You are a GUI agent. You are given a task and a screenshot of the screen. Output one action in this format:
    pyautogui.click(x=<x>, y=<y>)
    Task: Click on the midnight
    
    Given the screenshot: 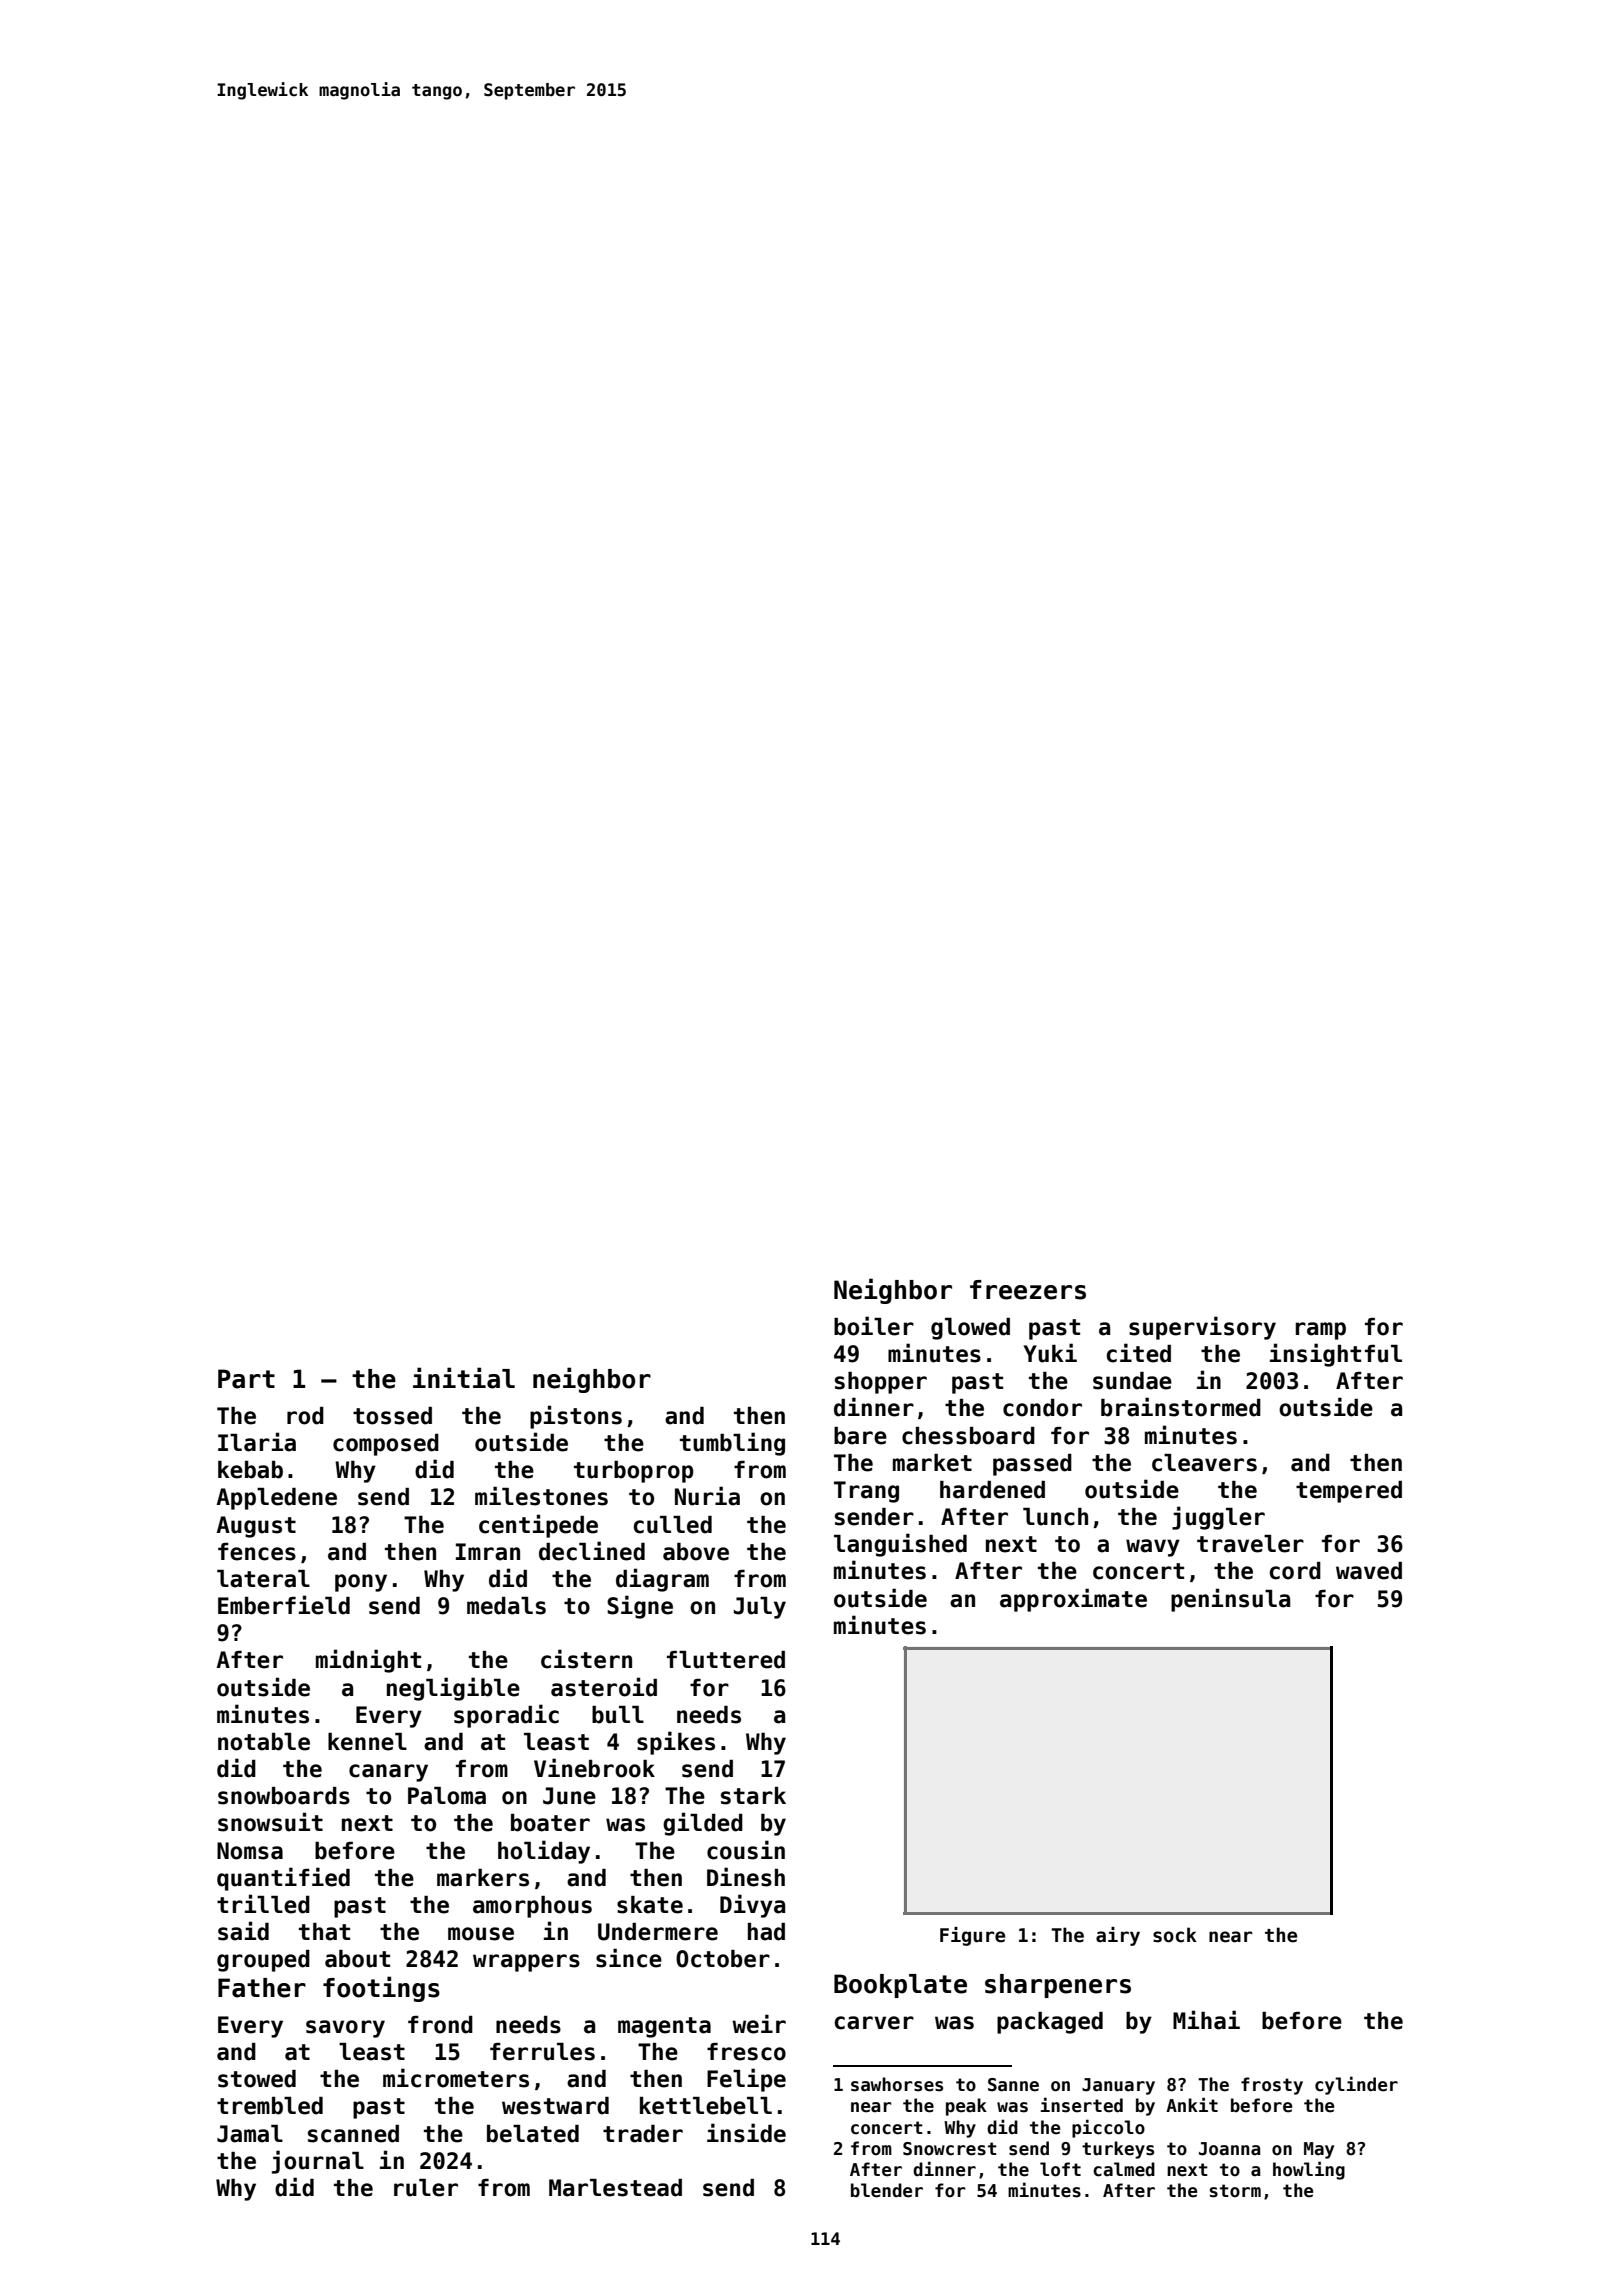 What is the action you would take?
    pyautogui.click(x=368, y=1661)
